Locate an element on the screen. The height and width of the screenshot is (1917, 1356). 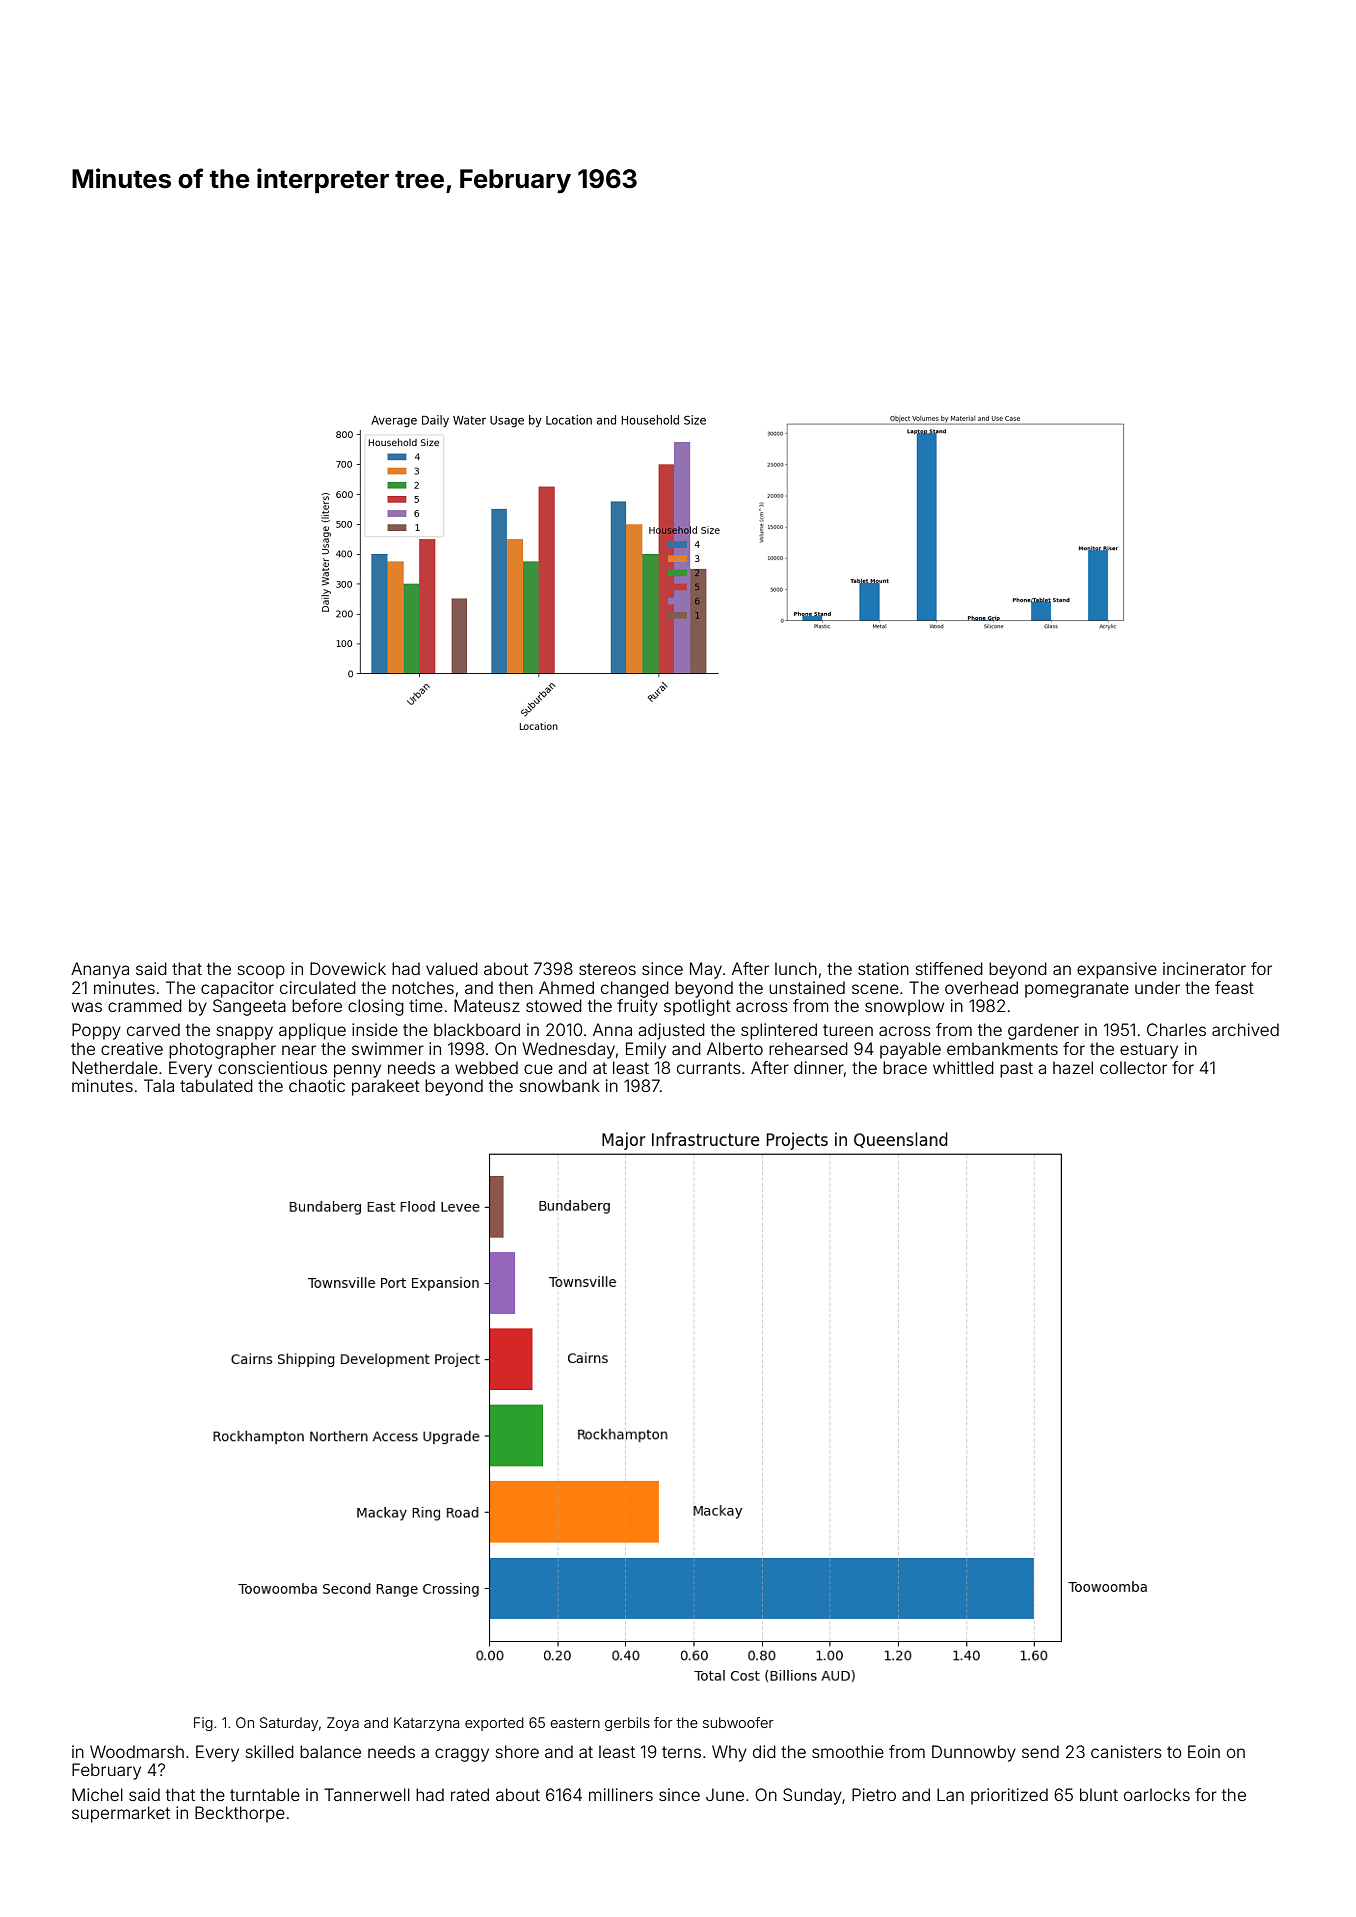
currants is located at coordinates (709, 1068).
